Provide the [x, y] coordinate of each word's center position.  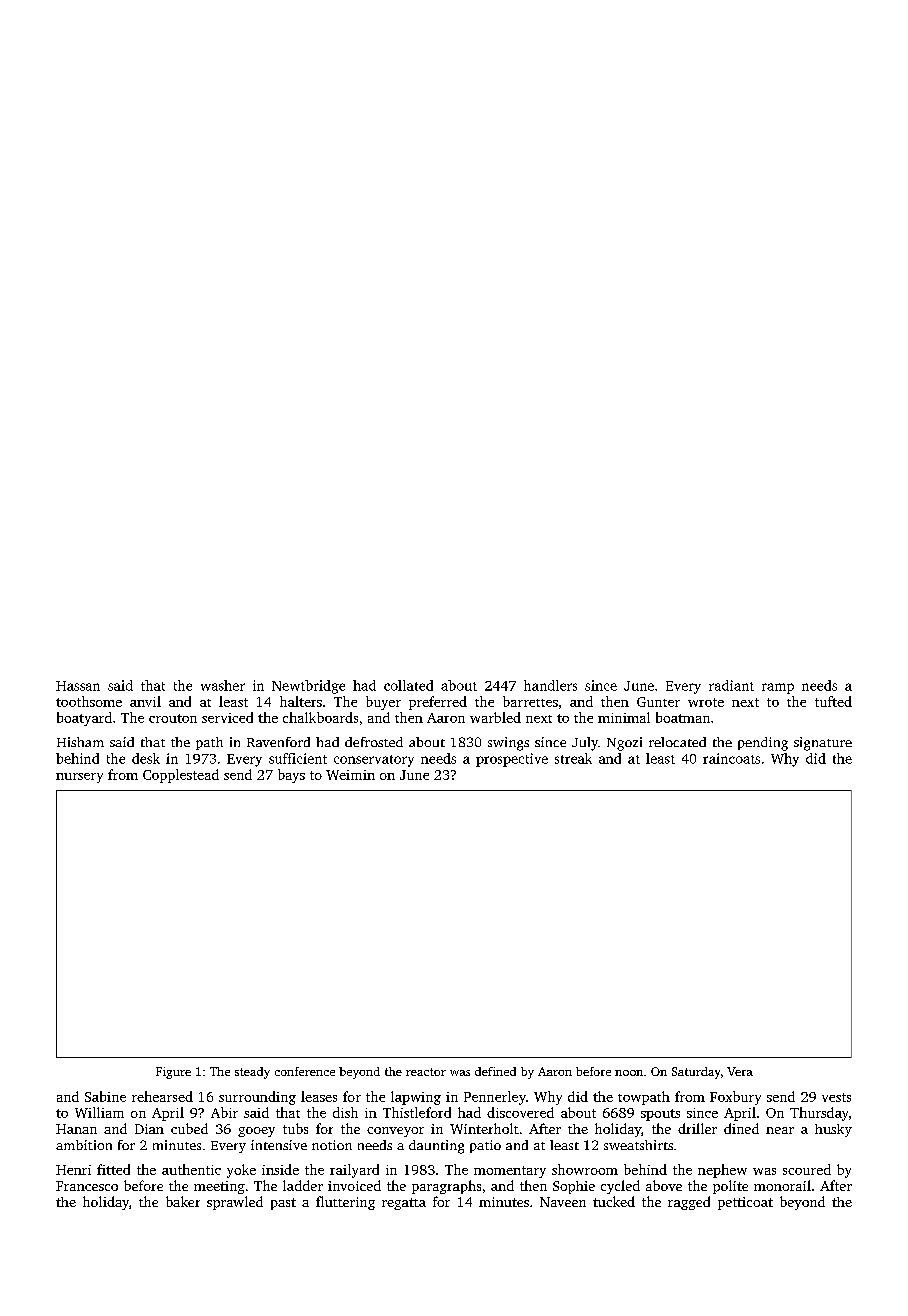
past [283, 1204]
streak [573, 758]
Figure [173, 1073]
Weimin [350, 775]
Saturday [696, 1073]
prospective [512, 760]
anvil [145, 701]
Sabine [105, 1096]
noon [629, 1073]
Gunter [658, 702]
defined [495, 1071]
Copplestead [181, 776]
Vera [740, 1071]
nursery [79, 778]
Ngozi [624, 744]
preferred [438, 703]
